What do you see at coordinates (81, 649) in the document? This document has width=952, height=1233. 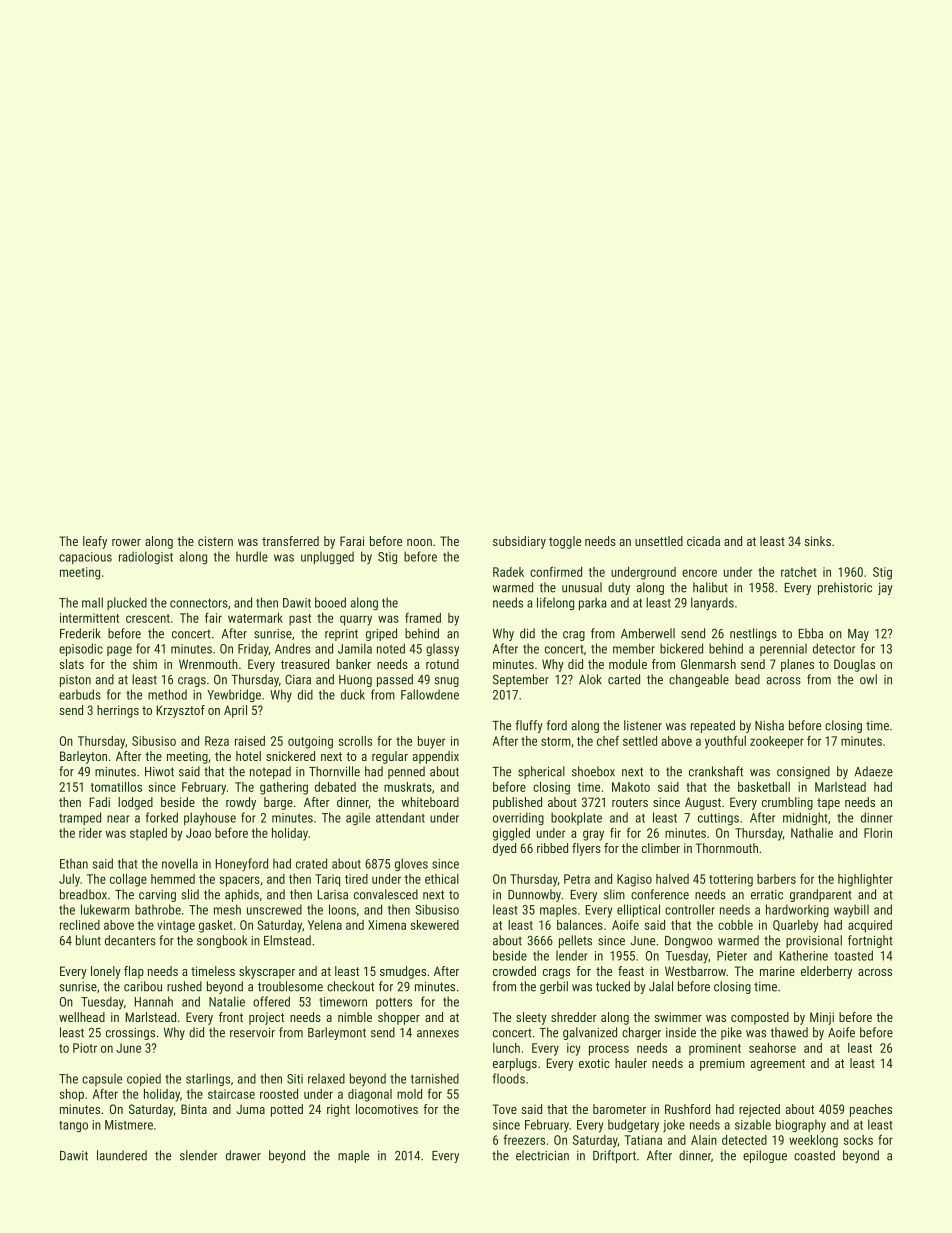 I see `episodic` at bounding box center [81, 649].
